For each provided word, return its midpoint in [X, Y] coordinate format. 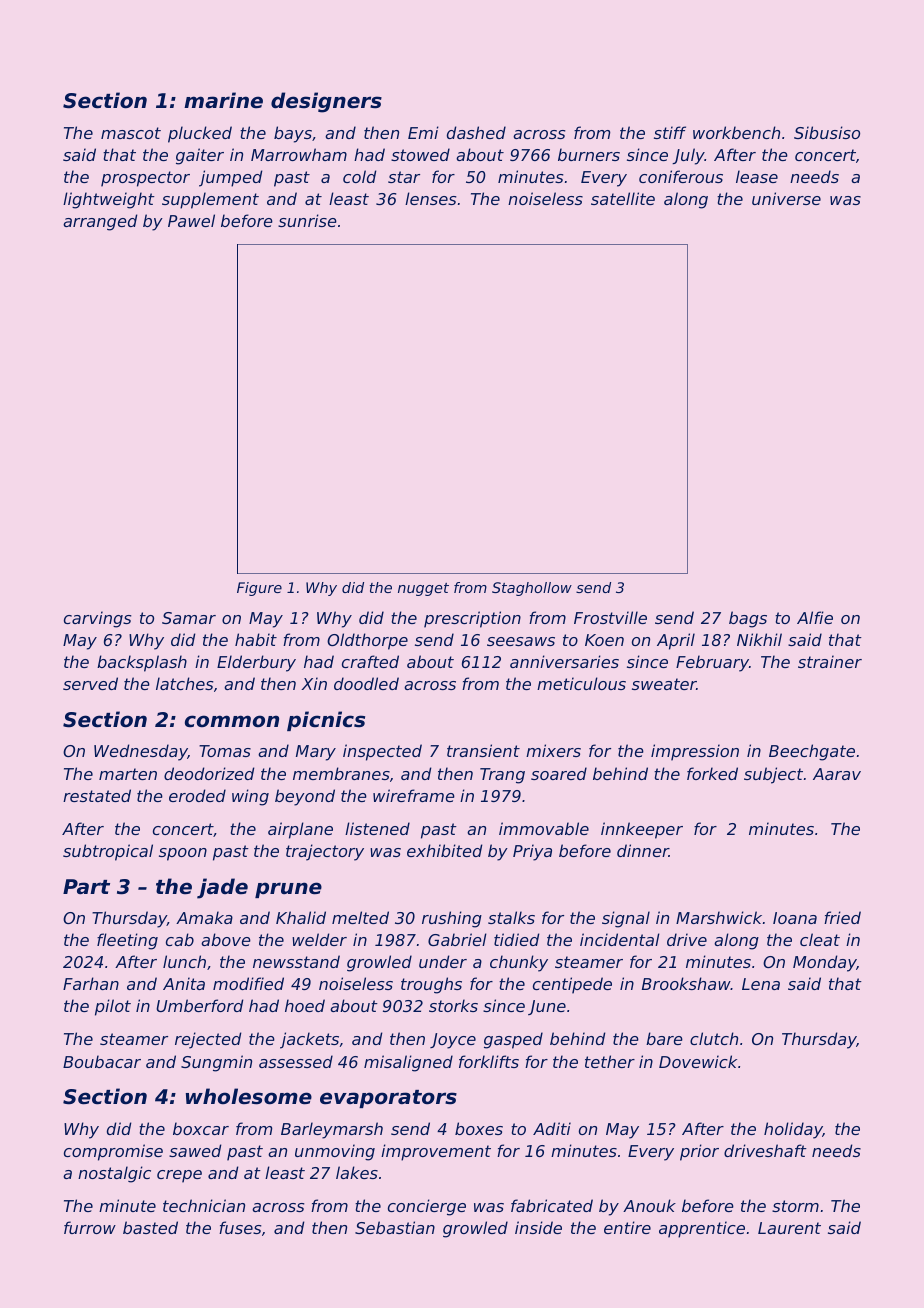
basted [150, 1227]
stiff [670, 132]
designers [326, 102]
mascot [131, 133]
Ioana [795, 918]
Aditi [552, 1128]
